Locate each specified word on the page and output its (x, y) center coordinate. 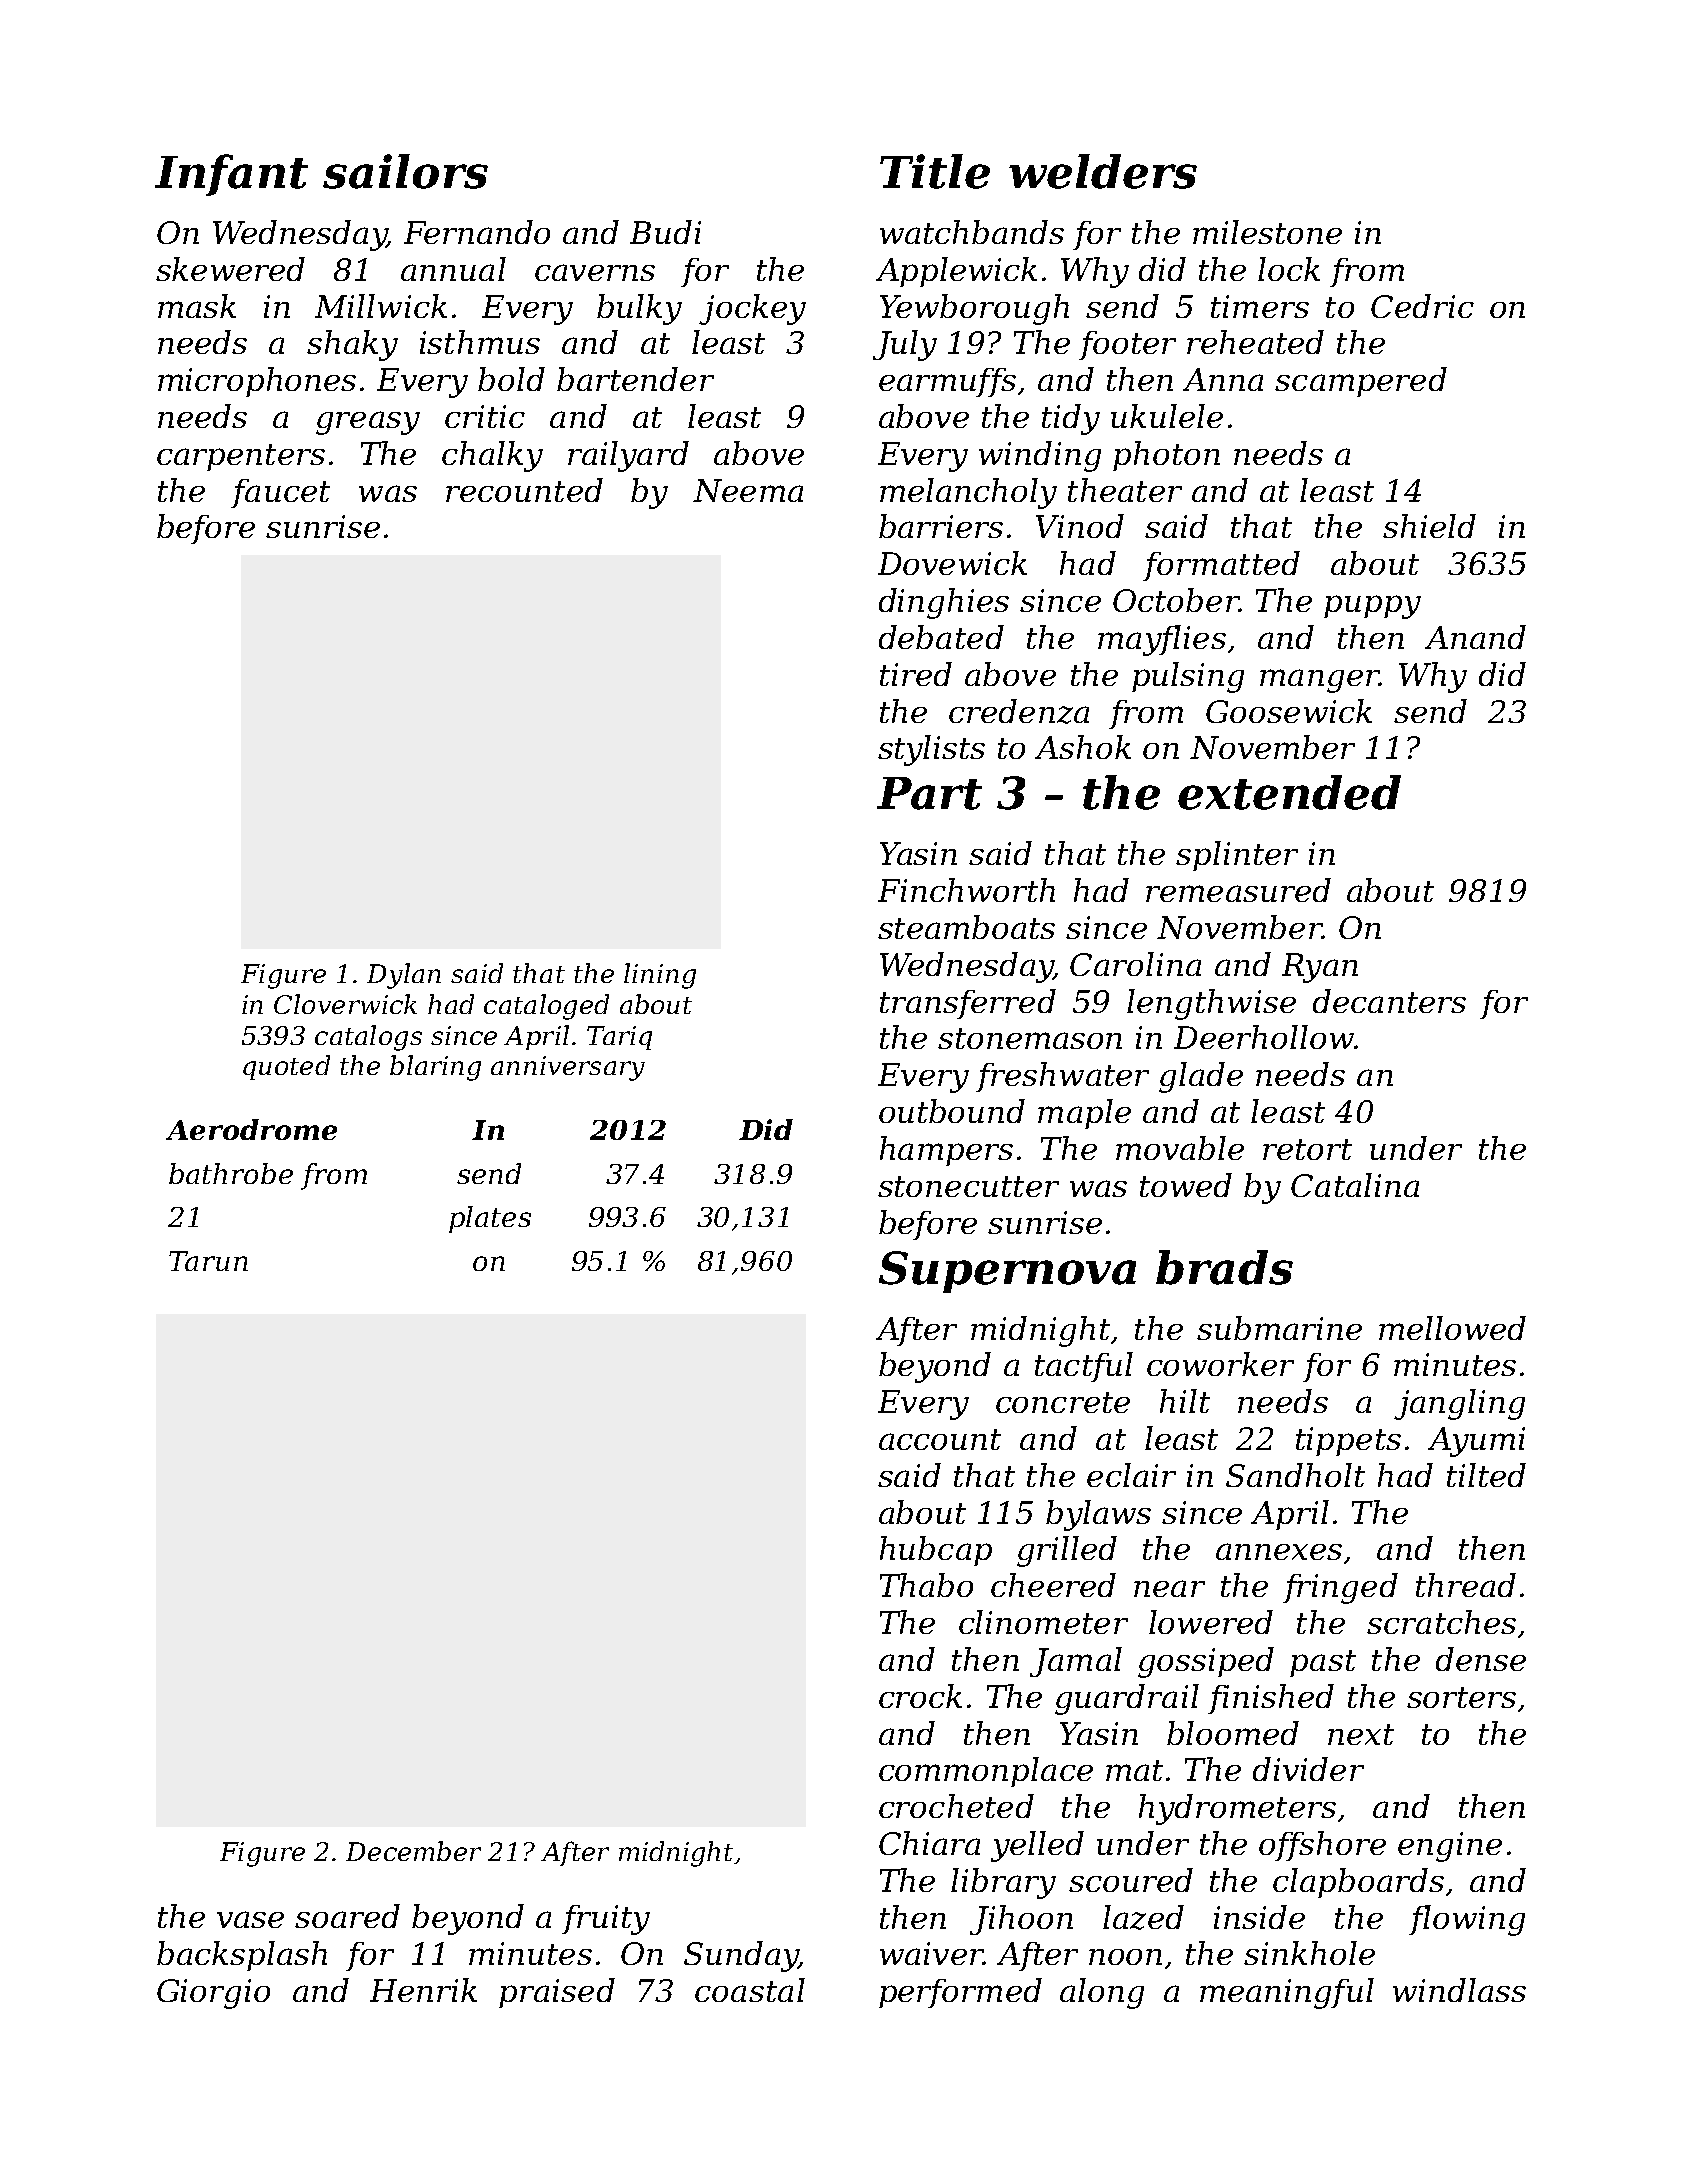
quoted (286, 1067)
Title (935, 171)
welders (1103, 171)
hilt (1185, 1401)
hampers (946, 1151)
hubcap (936, 1551)
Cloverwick (345, 1004)
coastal (750, 1990)
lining (660, 976)
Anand (1475, 637)
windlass (1459, 1990)
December (413, 1851)
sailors (405, 171)
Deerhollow (1264, 1037)
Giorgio (213, 1994)
